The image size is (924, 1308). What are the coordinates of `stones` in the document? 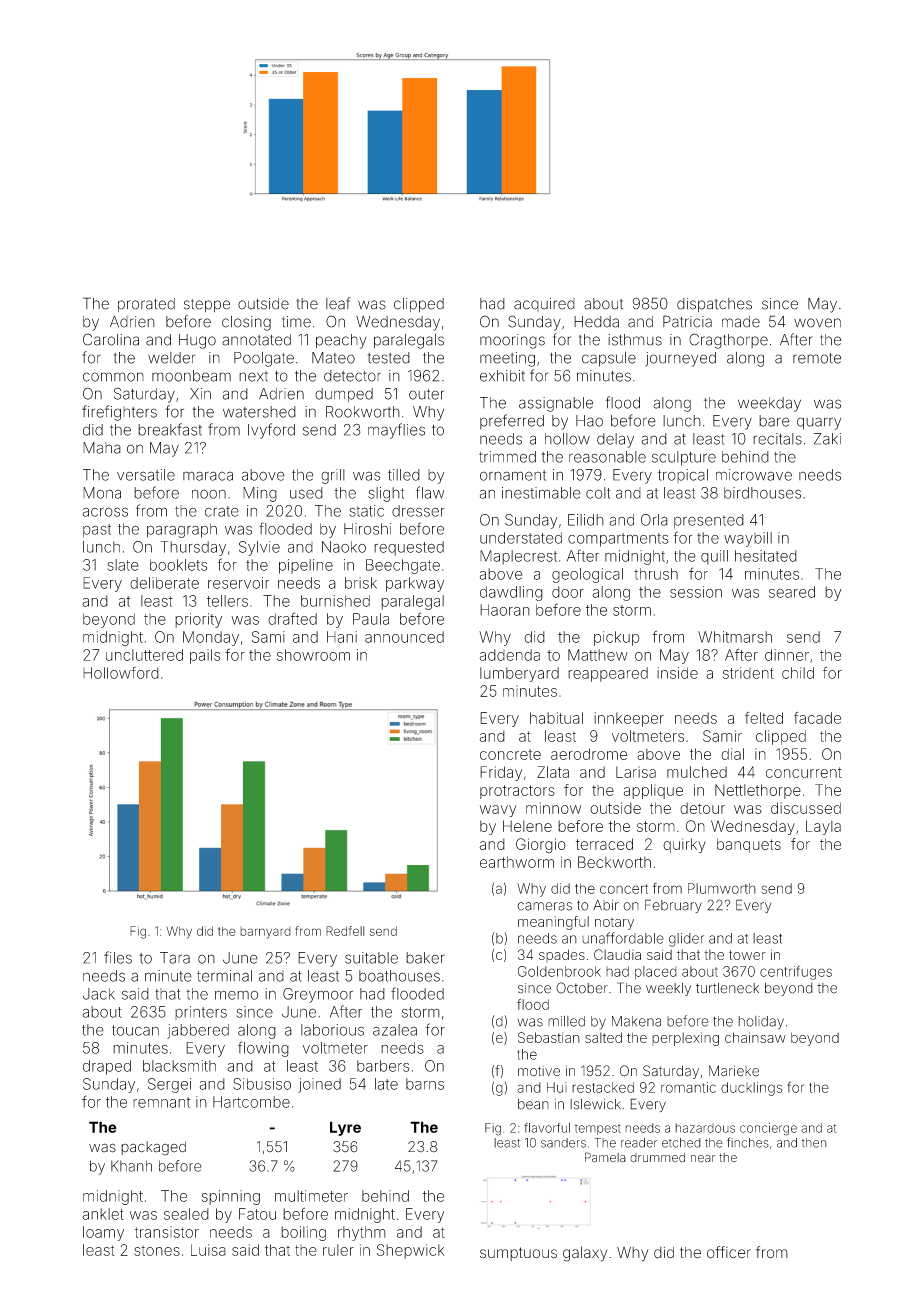 It's located at (157, 1251).
